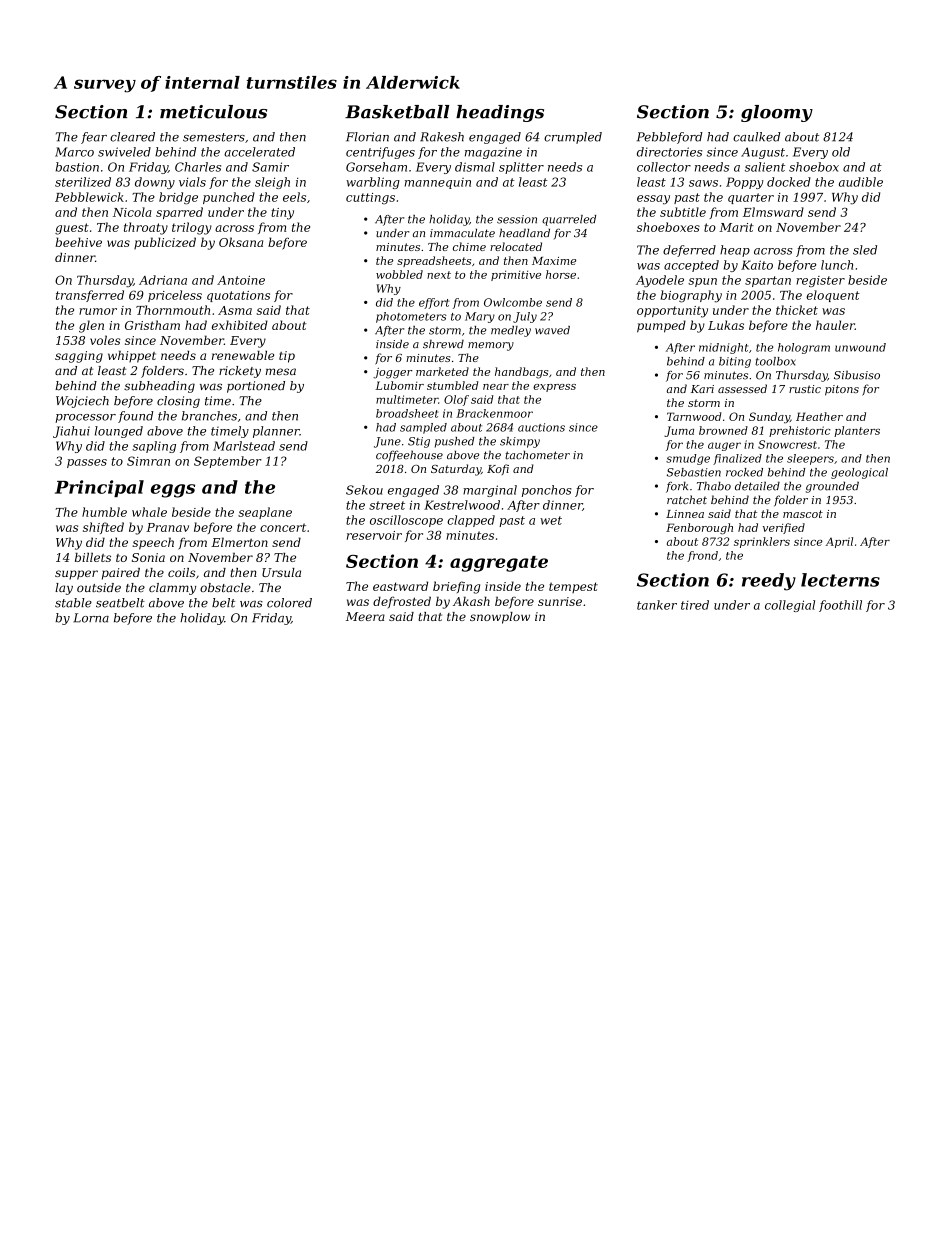 The height and width of the screenshot is (1233, 952). I want to click on cleared, so click(132, 137).
